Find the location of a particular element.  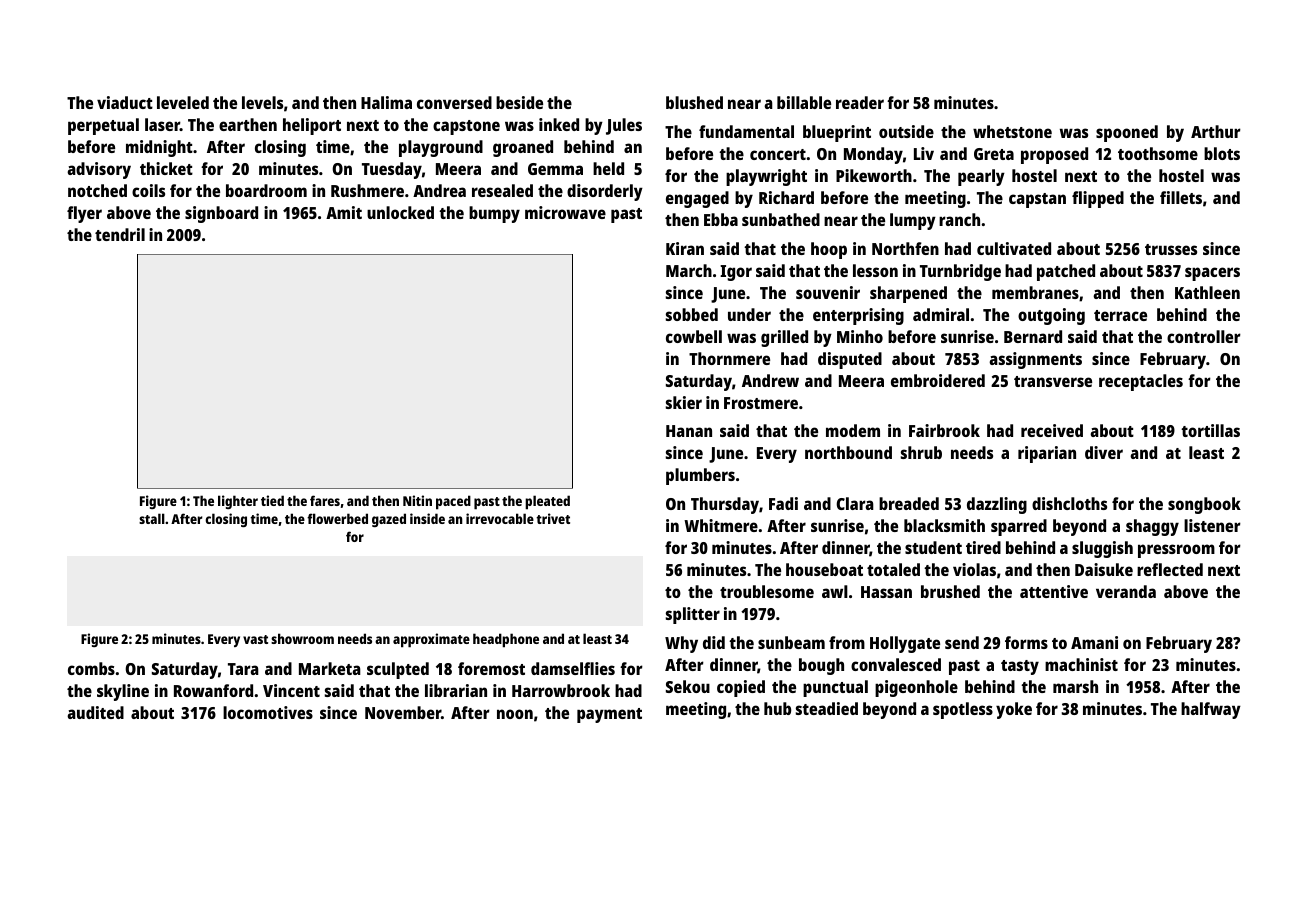

spacers is located at coordinates (1212, 274).
